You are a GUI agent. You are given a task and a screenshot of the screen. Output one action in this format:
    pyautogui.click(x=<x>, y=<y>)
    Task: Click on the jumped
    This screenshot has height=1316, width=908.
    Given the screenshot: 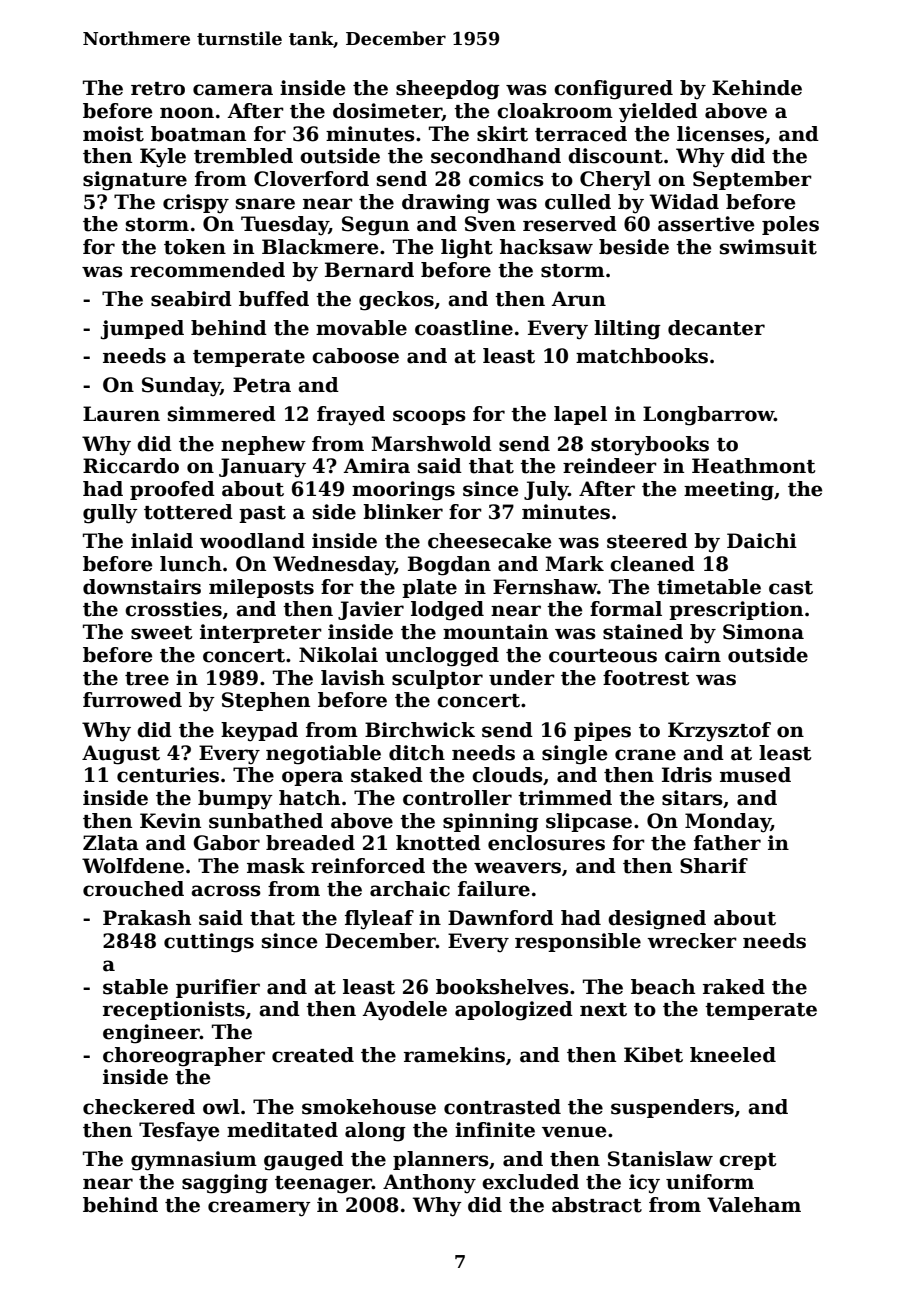 What is the action you would take?
    pyautogui.click(x=142, y=330)
